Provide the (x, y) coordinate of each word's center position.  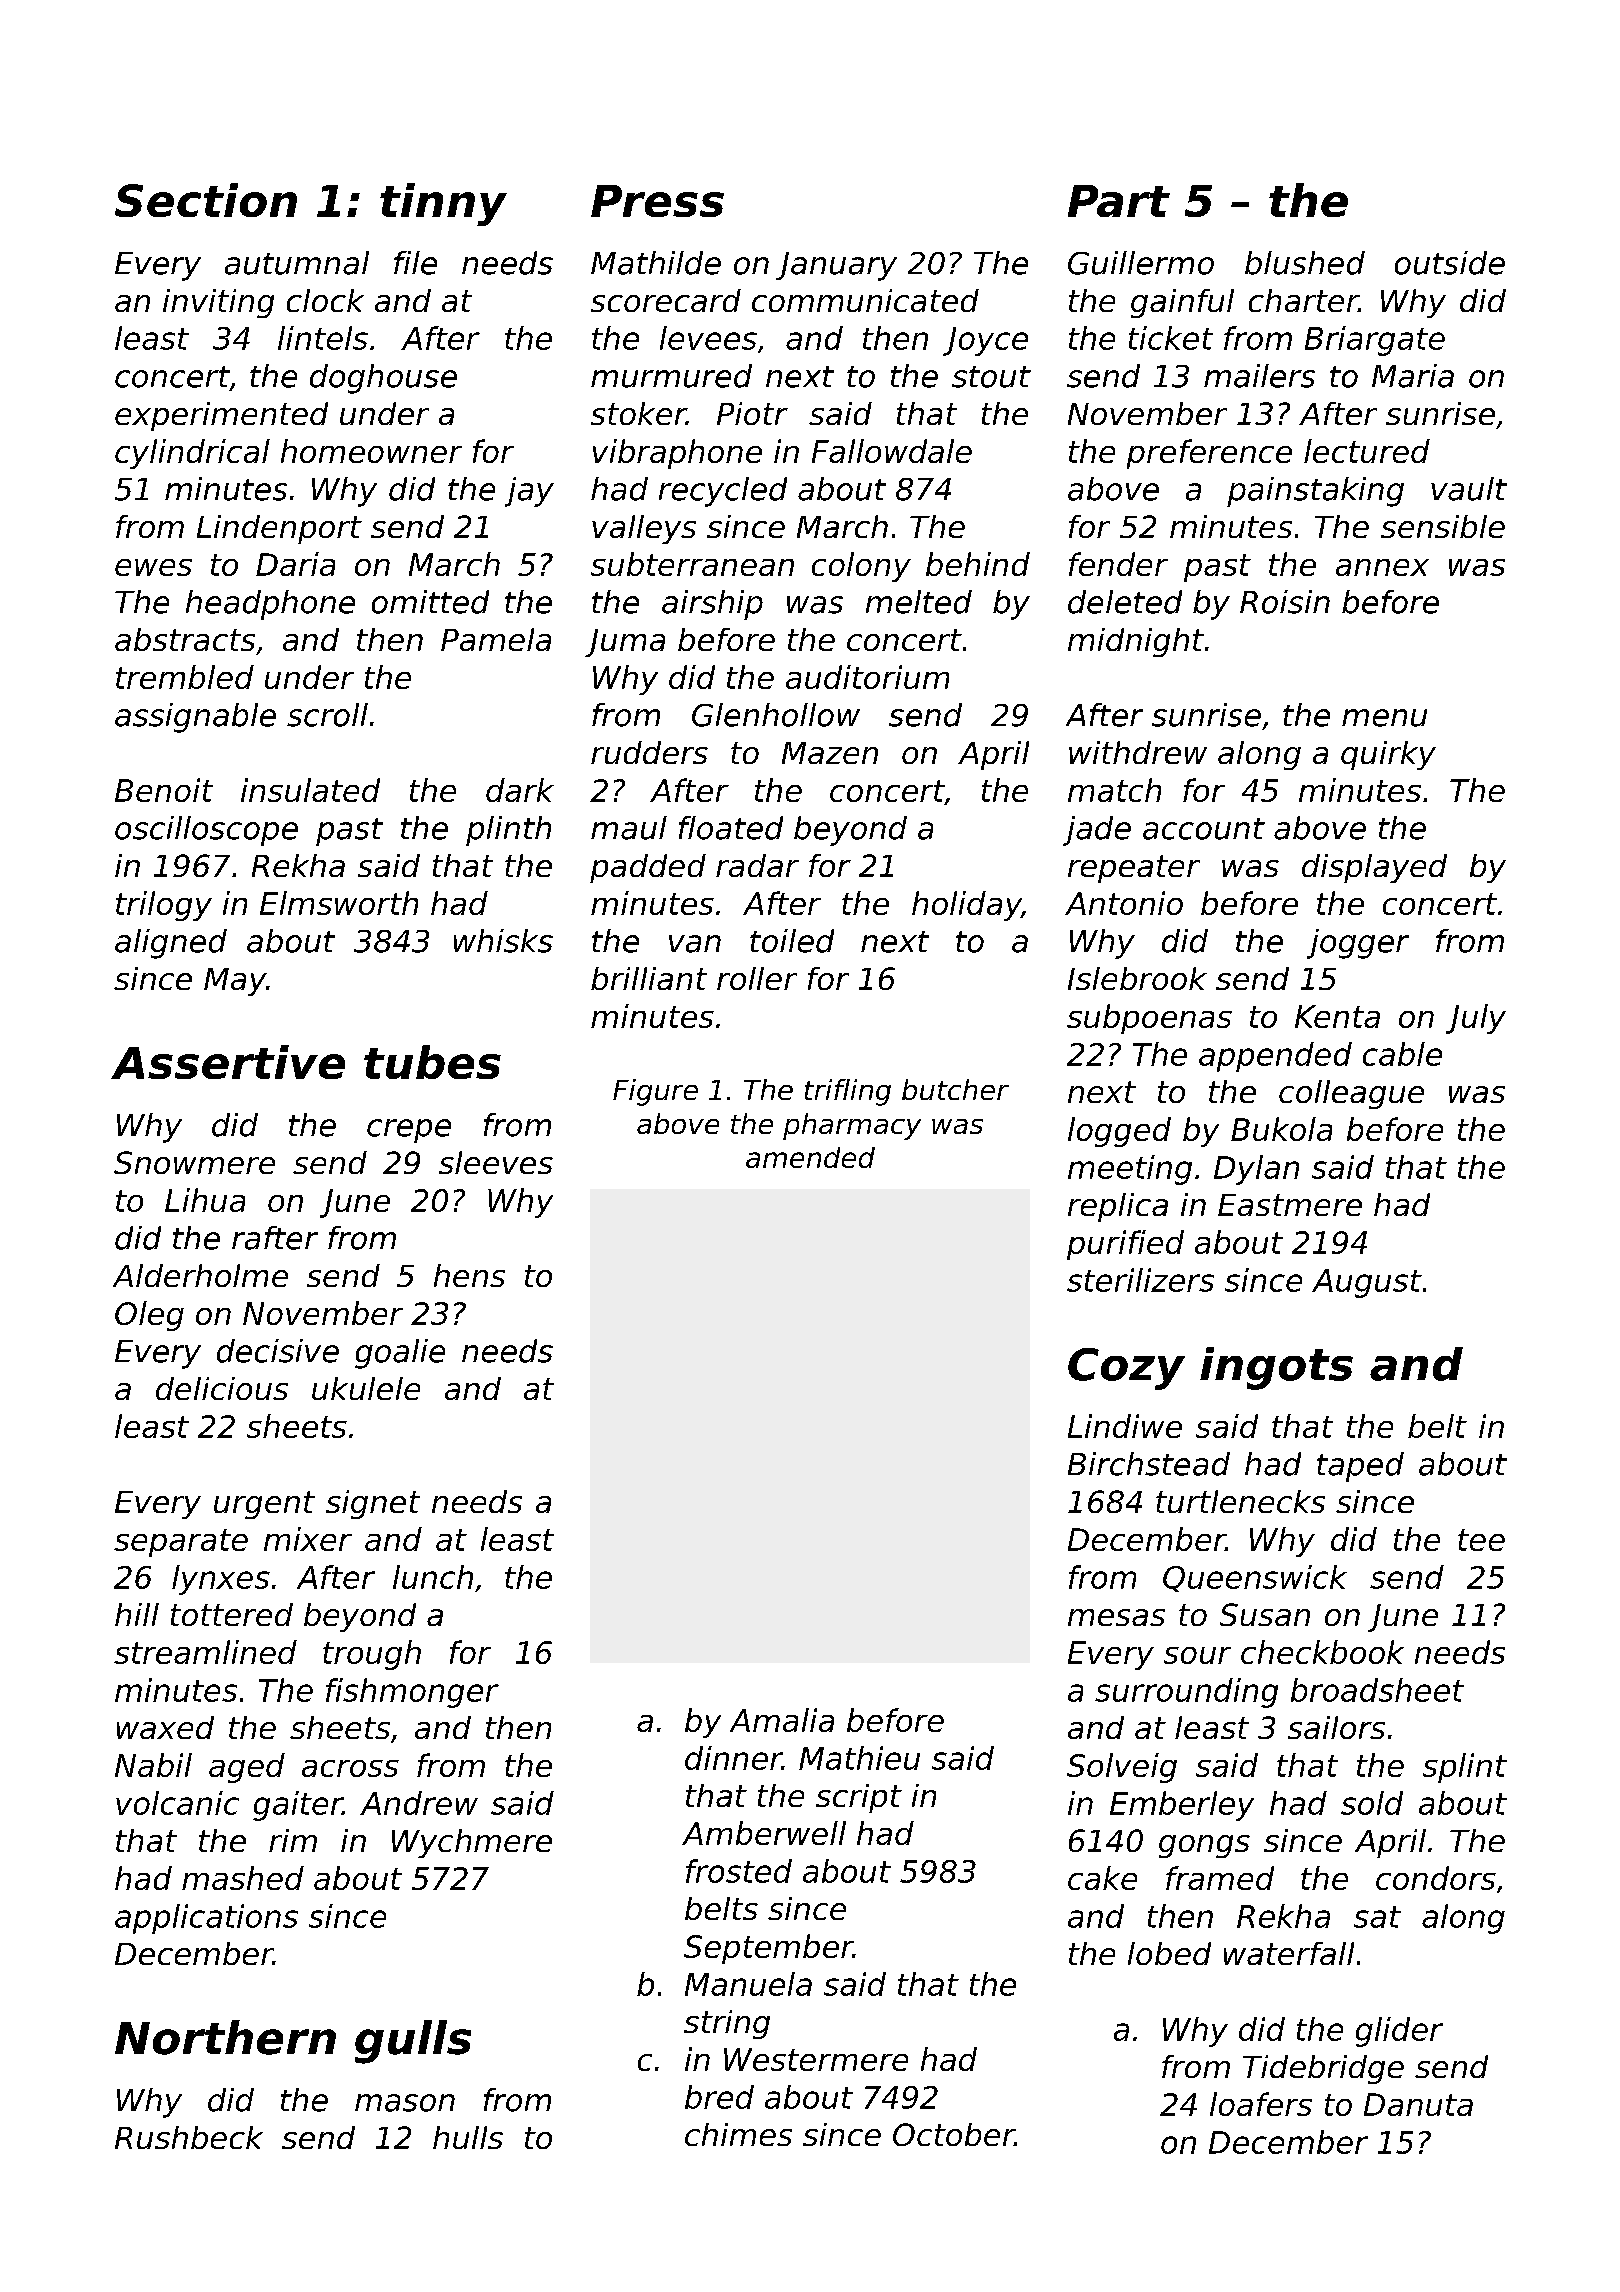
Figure (655, 1092)
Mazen (830, 753)
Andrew (419, 1803)
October (954, 2134)
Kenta (1337, 1016)
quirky (1388, 755)
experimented (221, 416)
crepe (409, 1131)
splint (1465, 1768)
